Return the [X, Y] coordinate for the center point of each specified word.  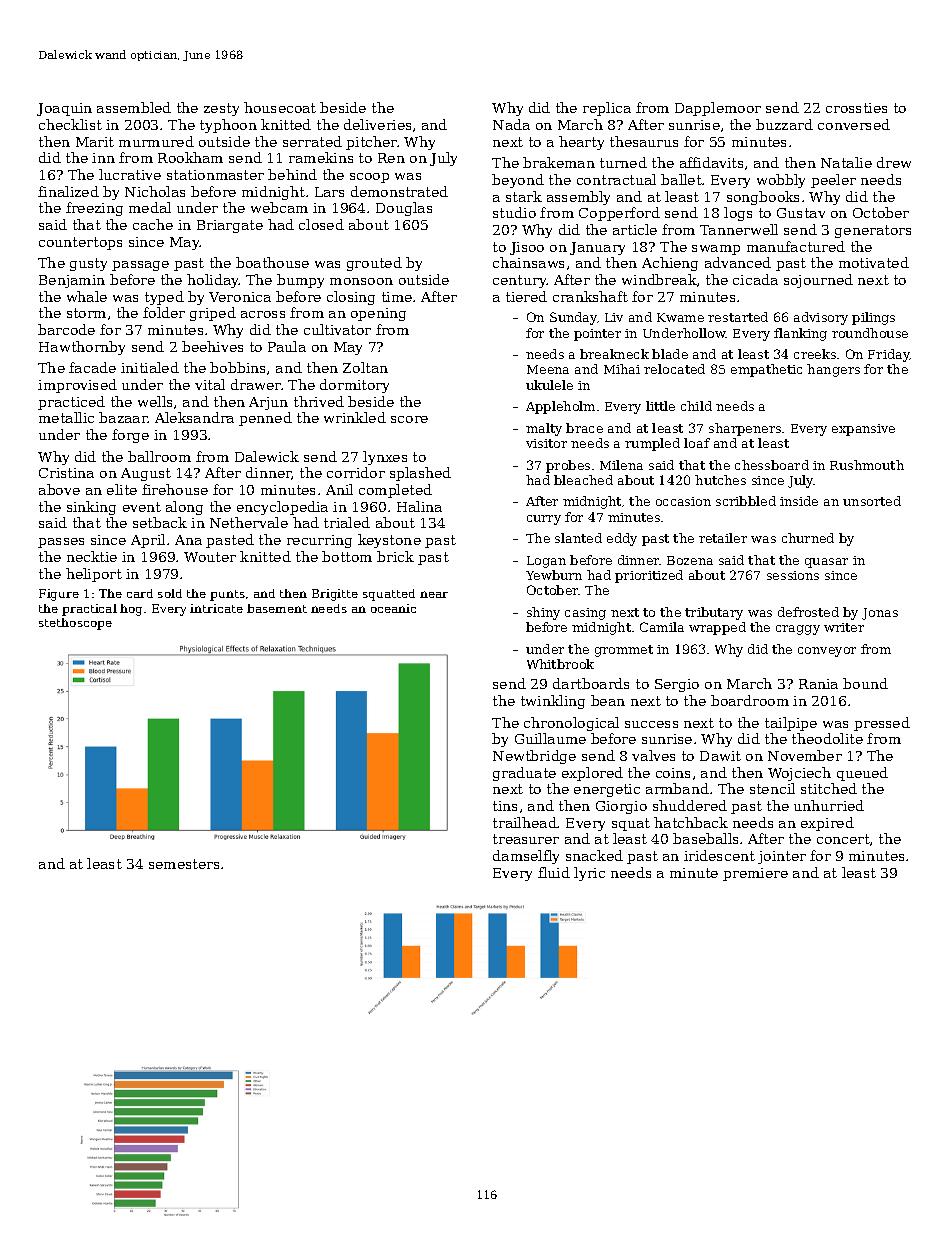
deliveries [377, 124]
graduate [524, 774]
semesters [184, 864]
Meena [548, 369]
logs [738, 214]
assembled [134, 107]
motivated [874, 262]
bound [865, 683]
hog [131, 610]
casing [585, 614]
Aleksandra [194, 417]
